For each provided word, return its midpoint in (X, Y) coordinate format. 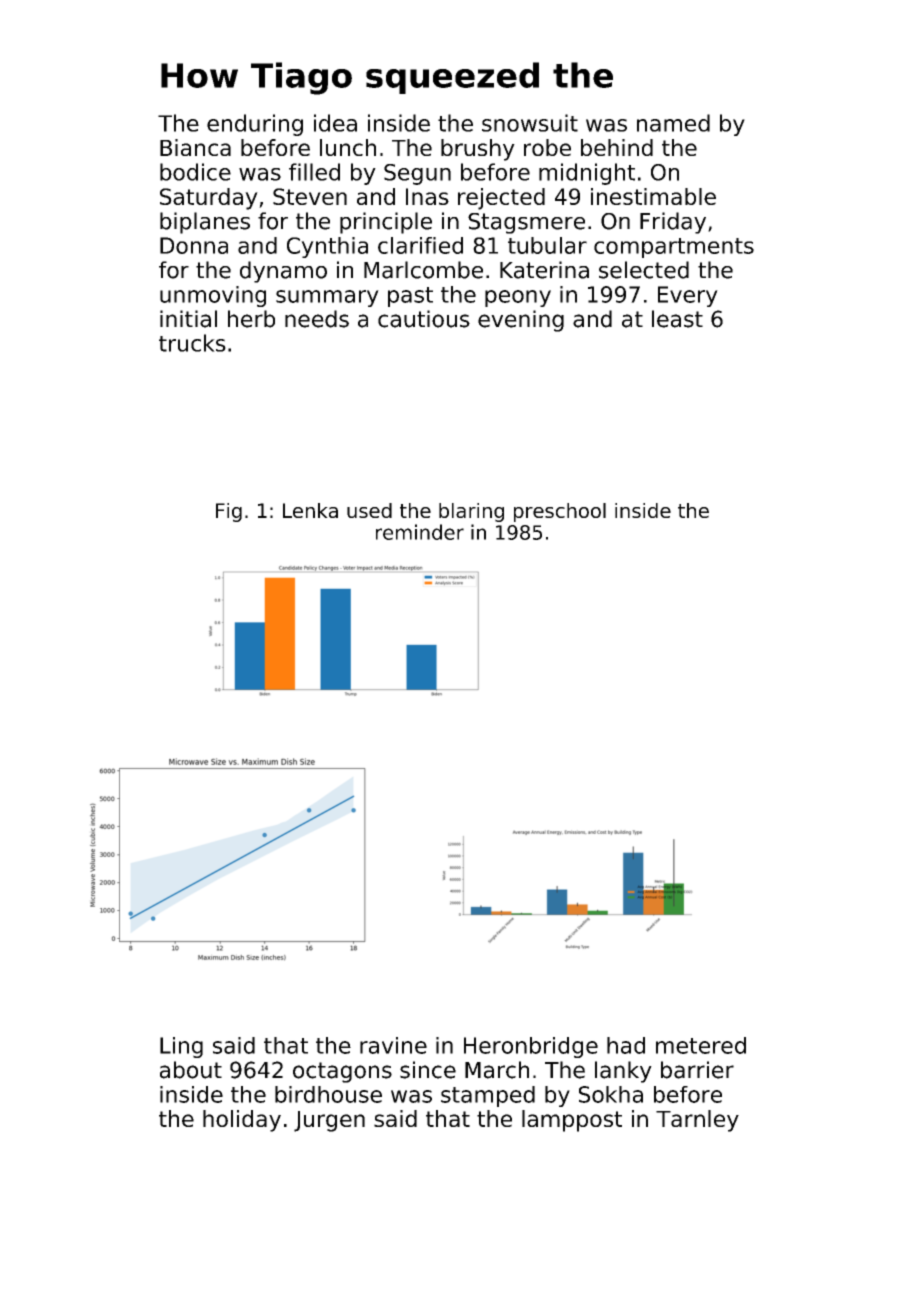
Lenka (310, 510)
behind (617, 147)
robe (547, 147)
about (191, 1070)
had (626, 1045)
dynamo (283, 272)
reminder (420, 532)
